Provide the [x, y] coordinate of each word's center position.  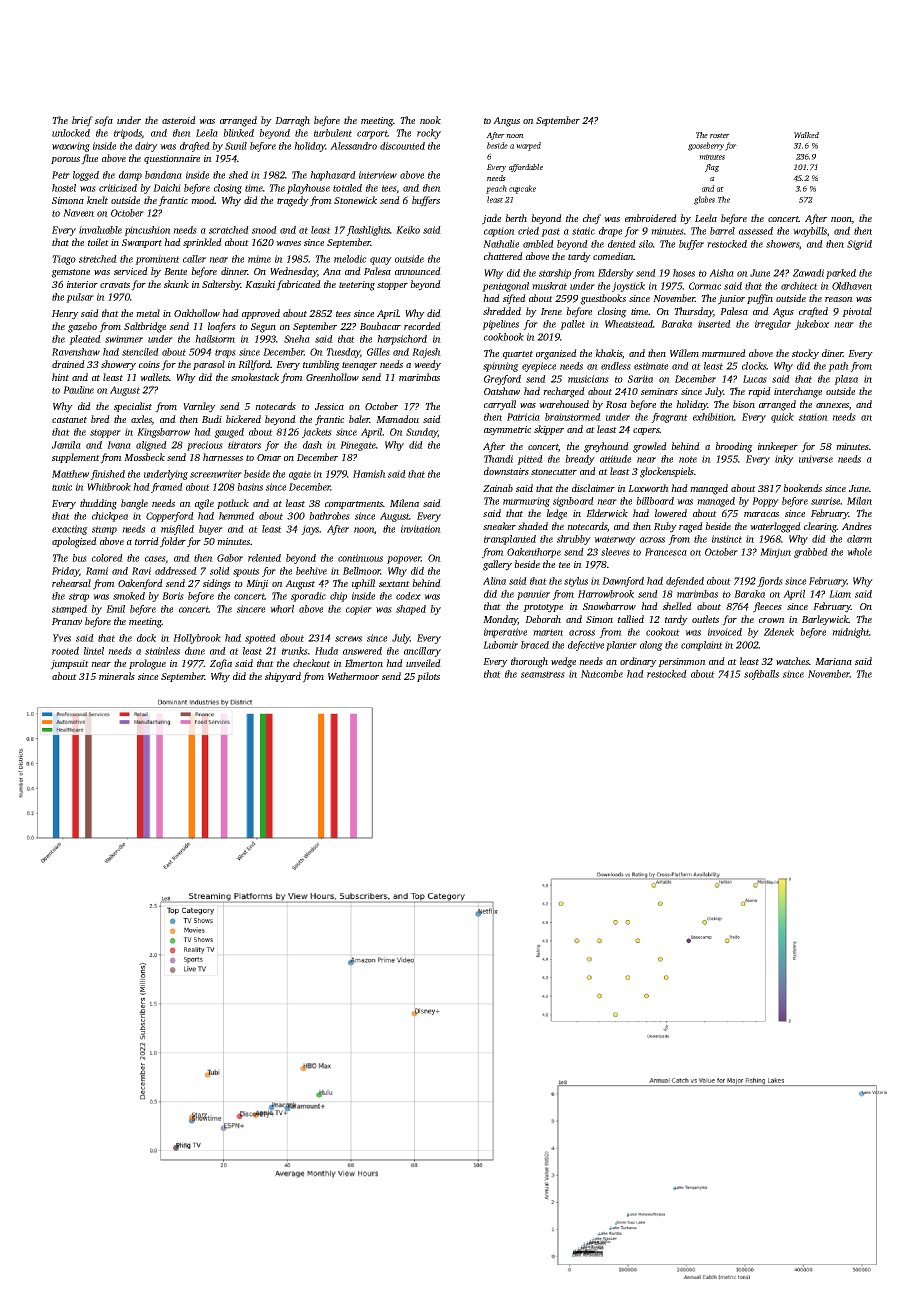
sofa [104, 121]
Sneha [297, 339]
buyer [211, 530]
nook [430, 120]
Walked [806, 135]
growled [650, 447]
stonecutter [554, 472]
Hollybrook [197, 639]
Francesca [666, 552]
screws [348, 639]
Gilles [378, 352]
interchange [798, 392]
